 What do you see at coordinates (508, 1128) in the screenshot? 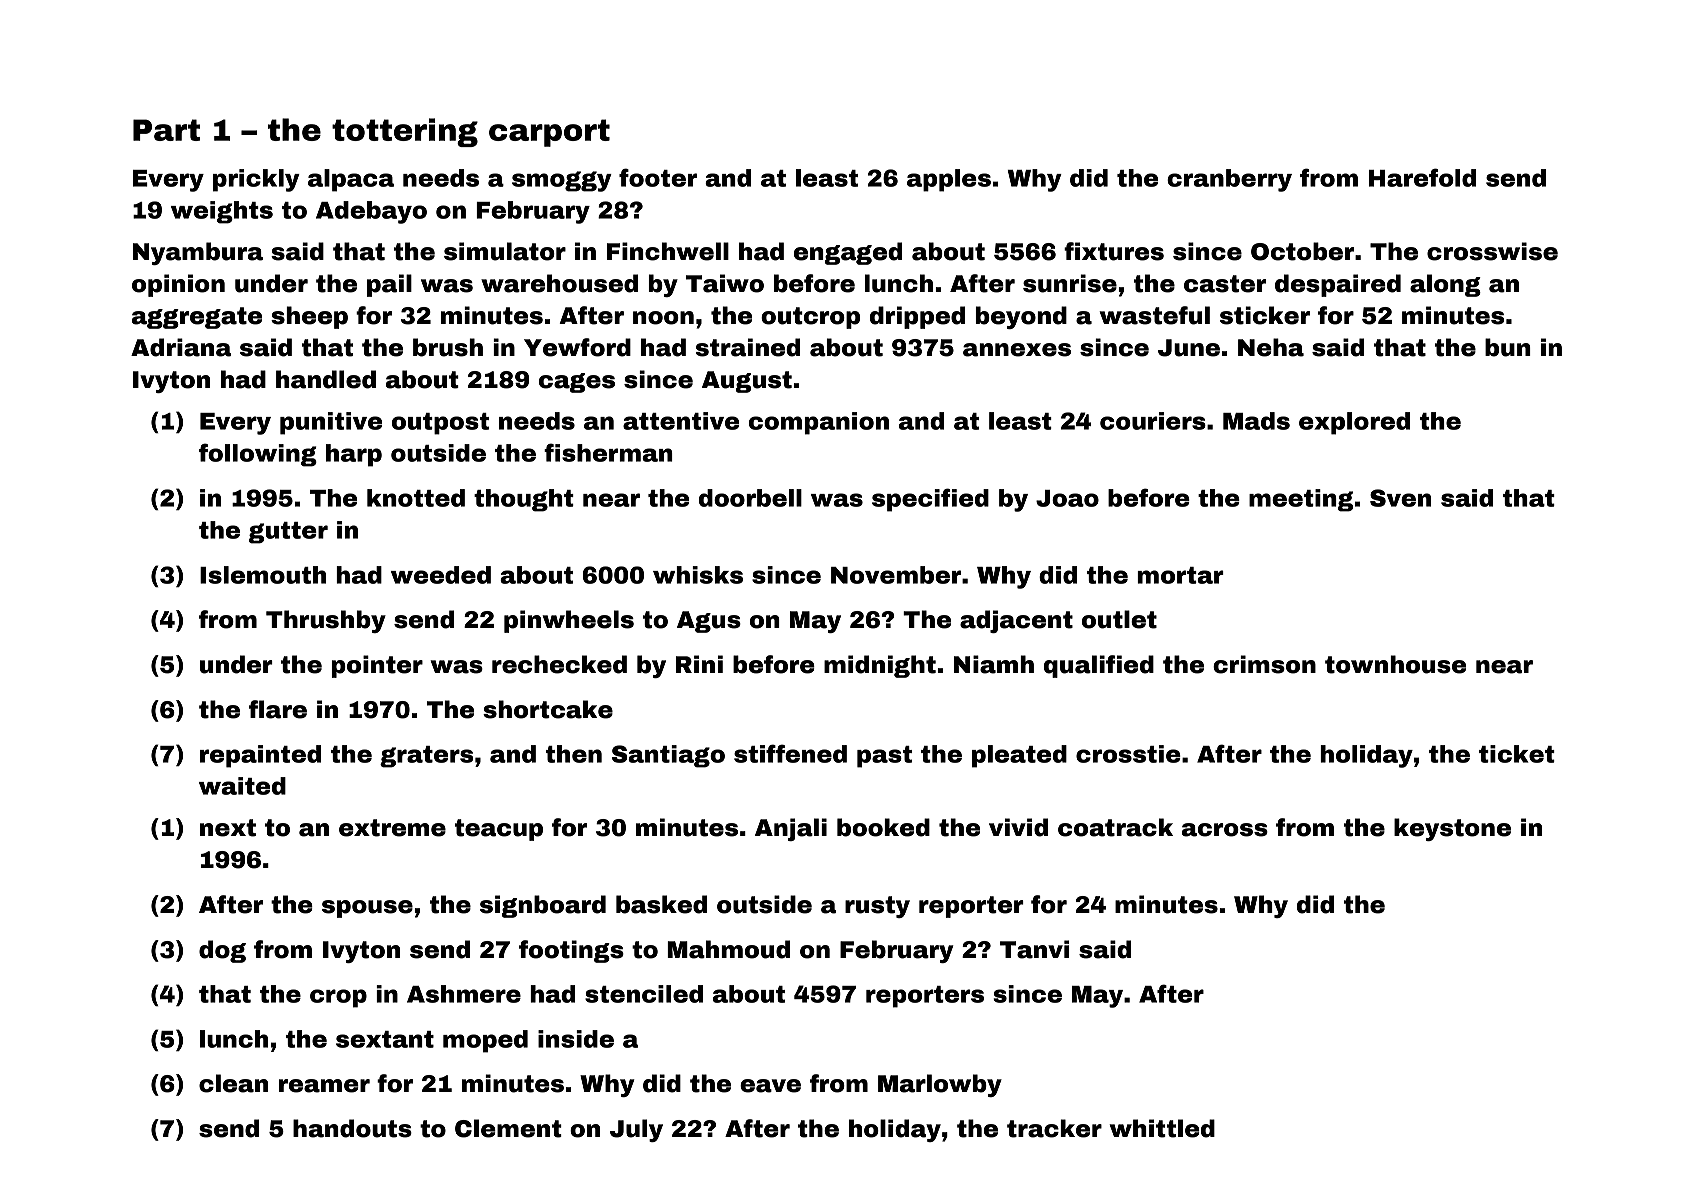
I see `Clement` at bounding box center [508, 1128].
